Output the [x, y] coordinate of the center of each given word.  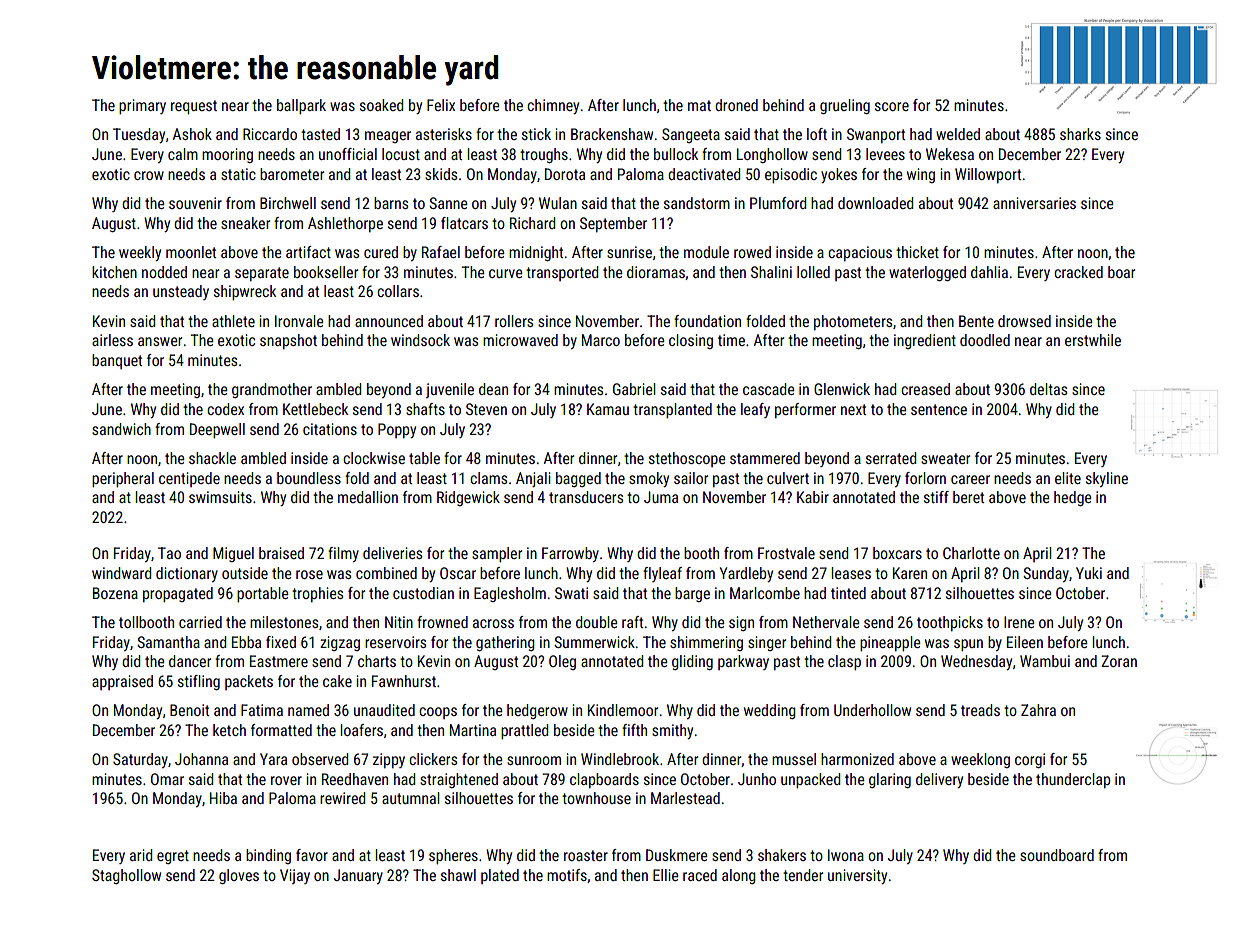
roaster [586, 855]
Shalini [771, 272]
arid [141, 855]
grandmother [272, 390]
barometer [292, 174]
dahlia [989, 272]
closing [691, 341]
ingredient [925, 341]
